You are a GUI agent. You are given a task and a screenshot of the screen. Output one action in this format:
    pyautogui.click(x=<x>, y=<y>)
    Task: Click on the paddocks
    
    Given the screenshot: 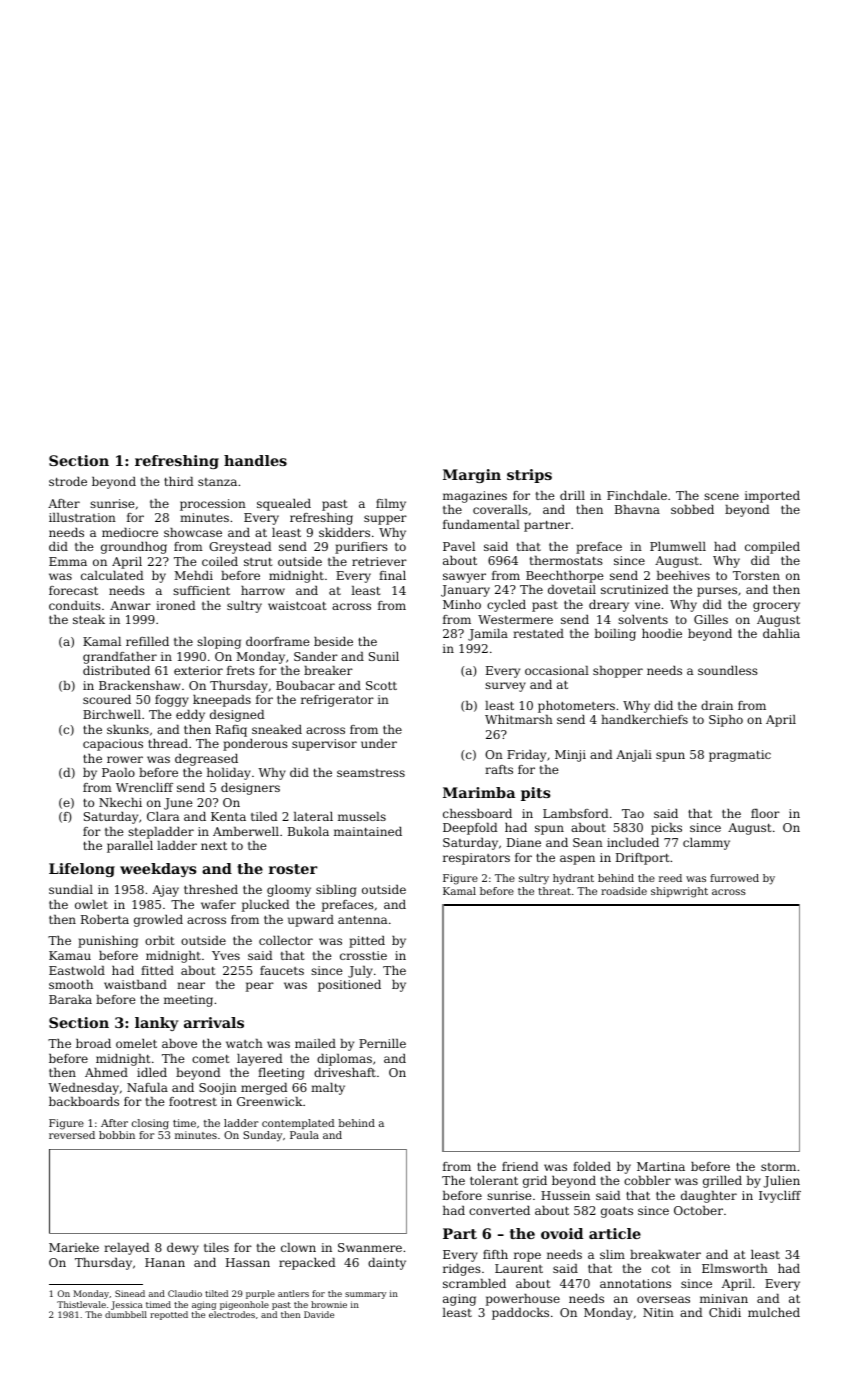 What is the action you would take?
    pyautogui.click(x=520, y=1314)
